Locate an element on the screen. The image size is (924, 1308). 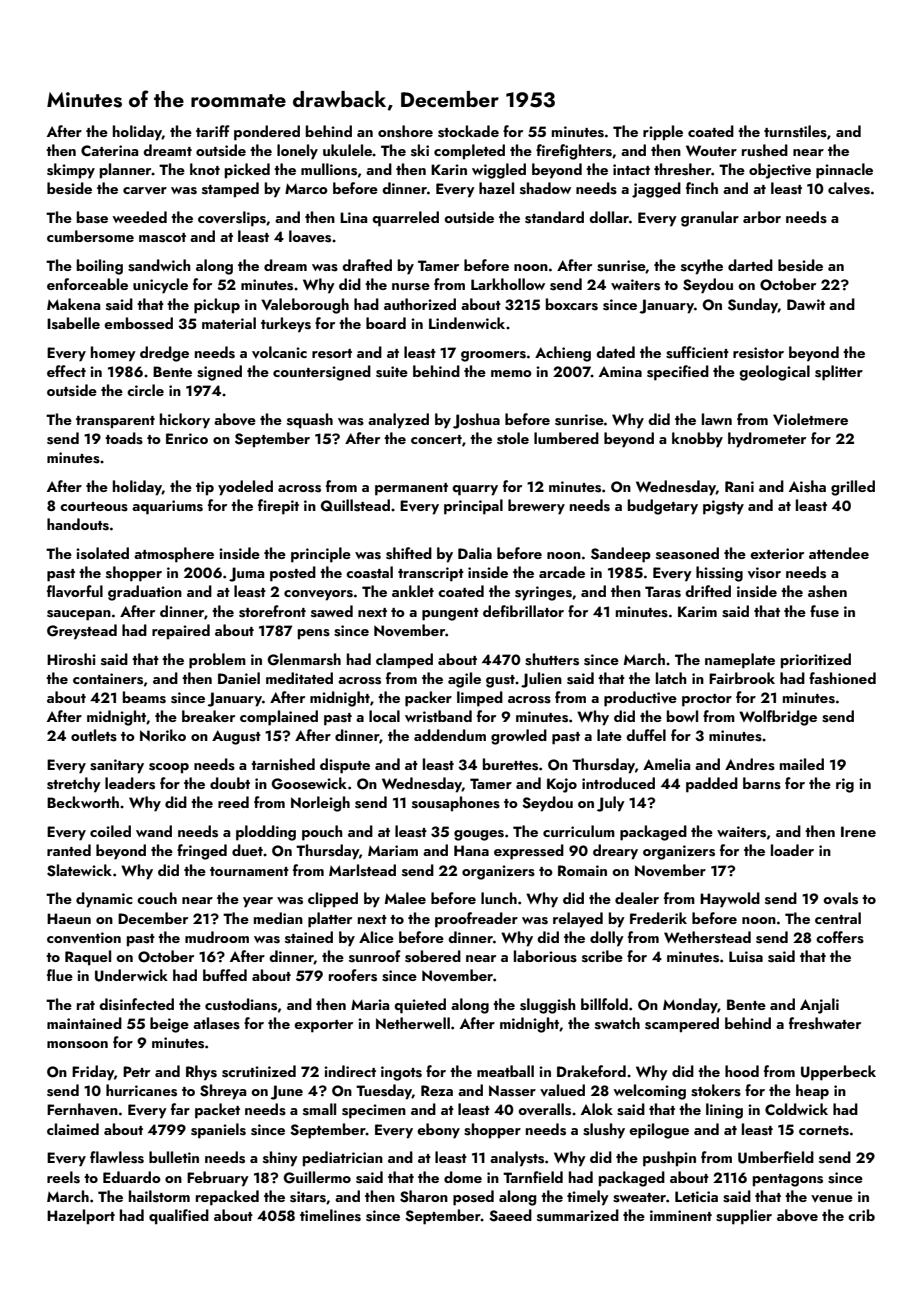
Greystead is located at coordinates (82, 632).
